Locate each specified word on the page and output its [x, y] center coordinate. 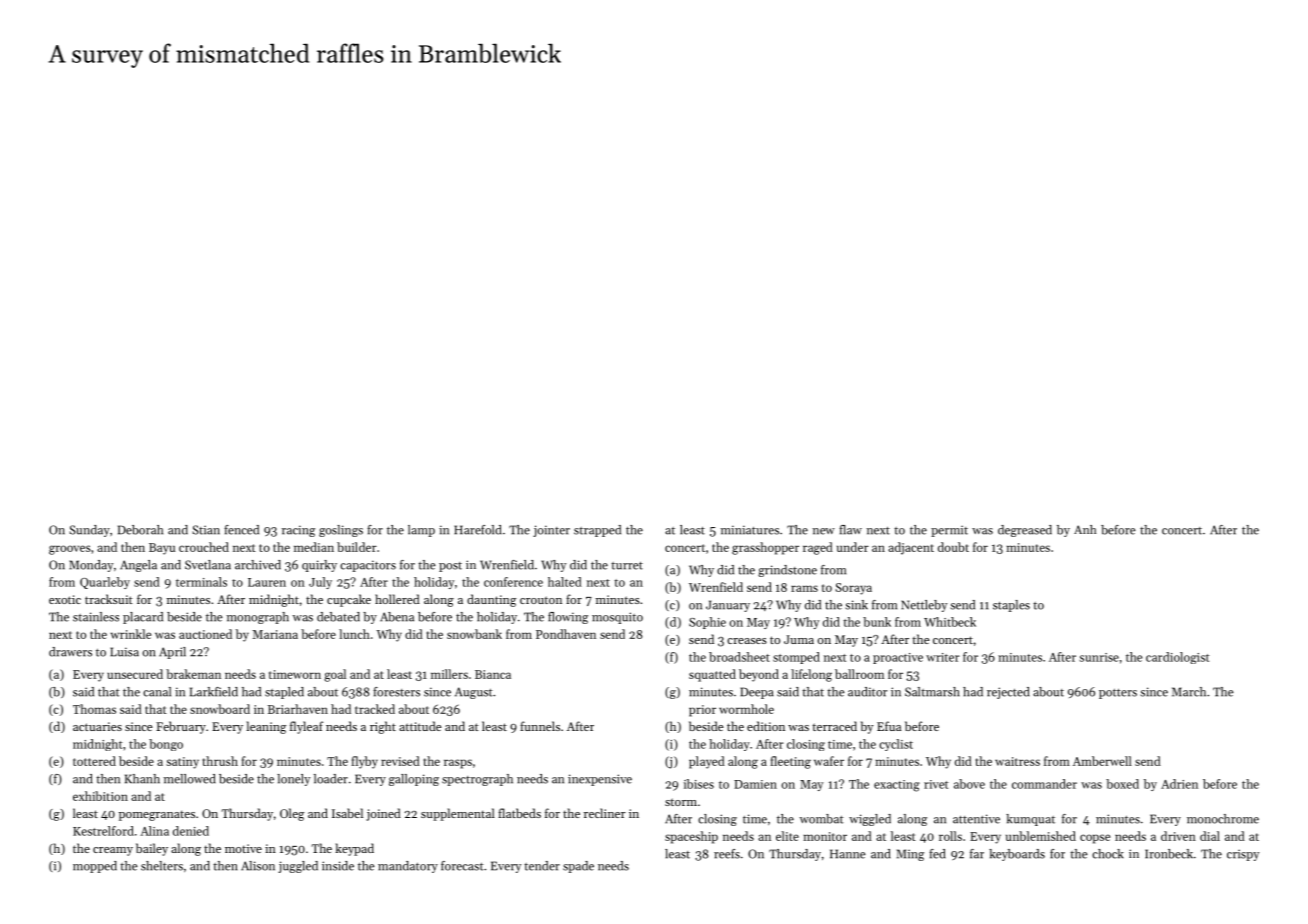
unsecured [135, 674]
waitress [1017, 761]
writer [943, 657]
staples [1011, 606]
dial [1210, 836]
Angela [138, 566]
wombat [821, 819]
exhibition [100, 796]
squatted [712, 675]
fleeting [790, 762]
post [450, 567]
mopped [95, 867]
